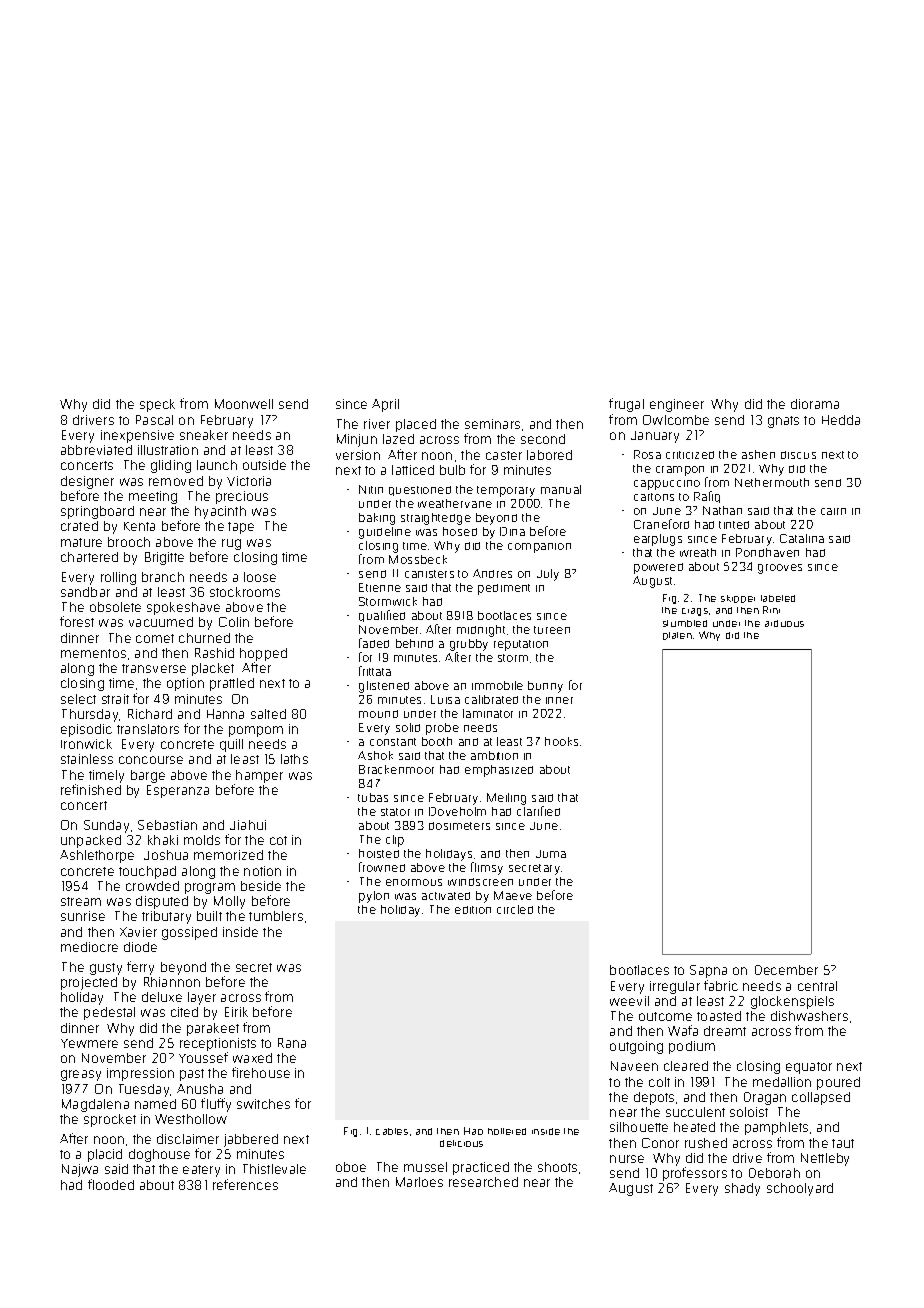 This screenshot has width=924, height=1308. Describe the element at coordinates (446, 896) in the screenshot. I see `activated` at that location.
